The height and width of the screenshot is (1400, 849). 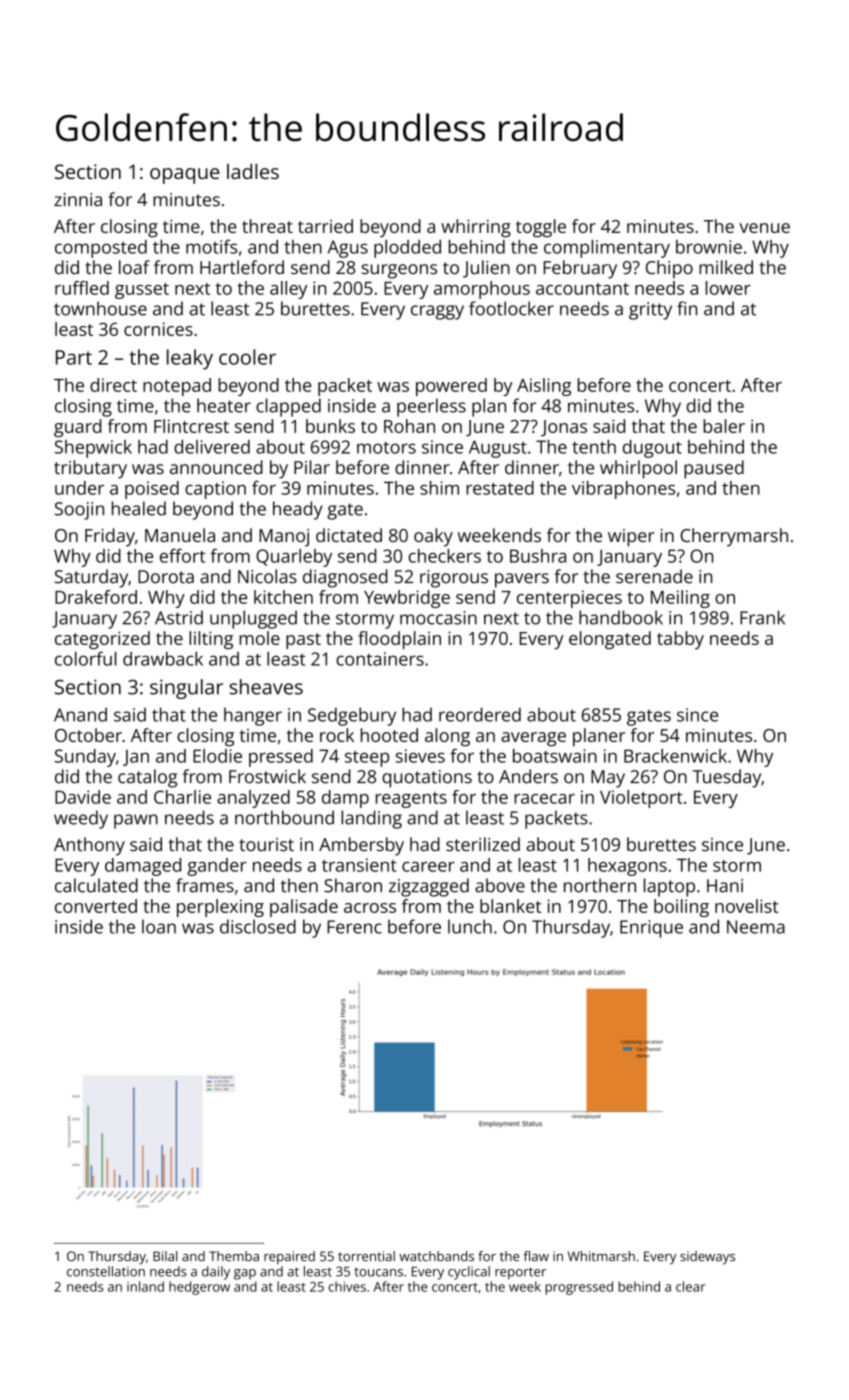 I want to click on lunch, so click(x=470, y=926).
